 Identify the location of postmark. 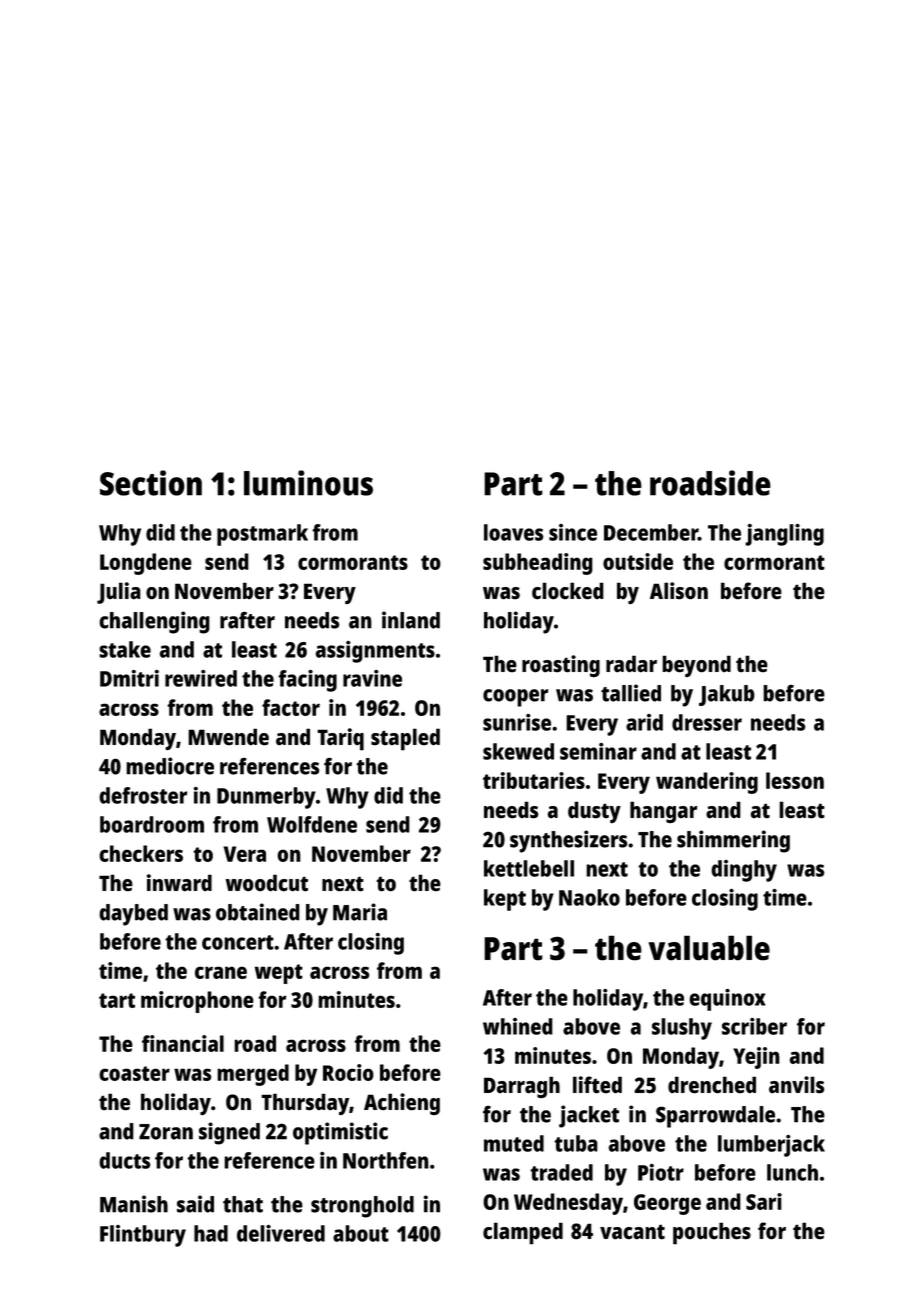
(262, 535).
